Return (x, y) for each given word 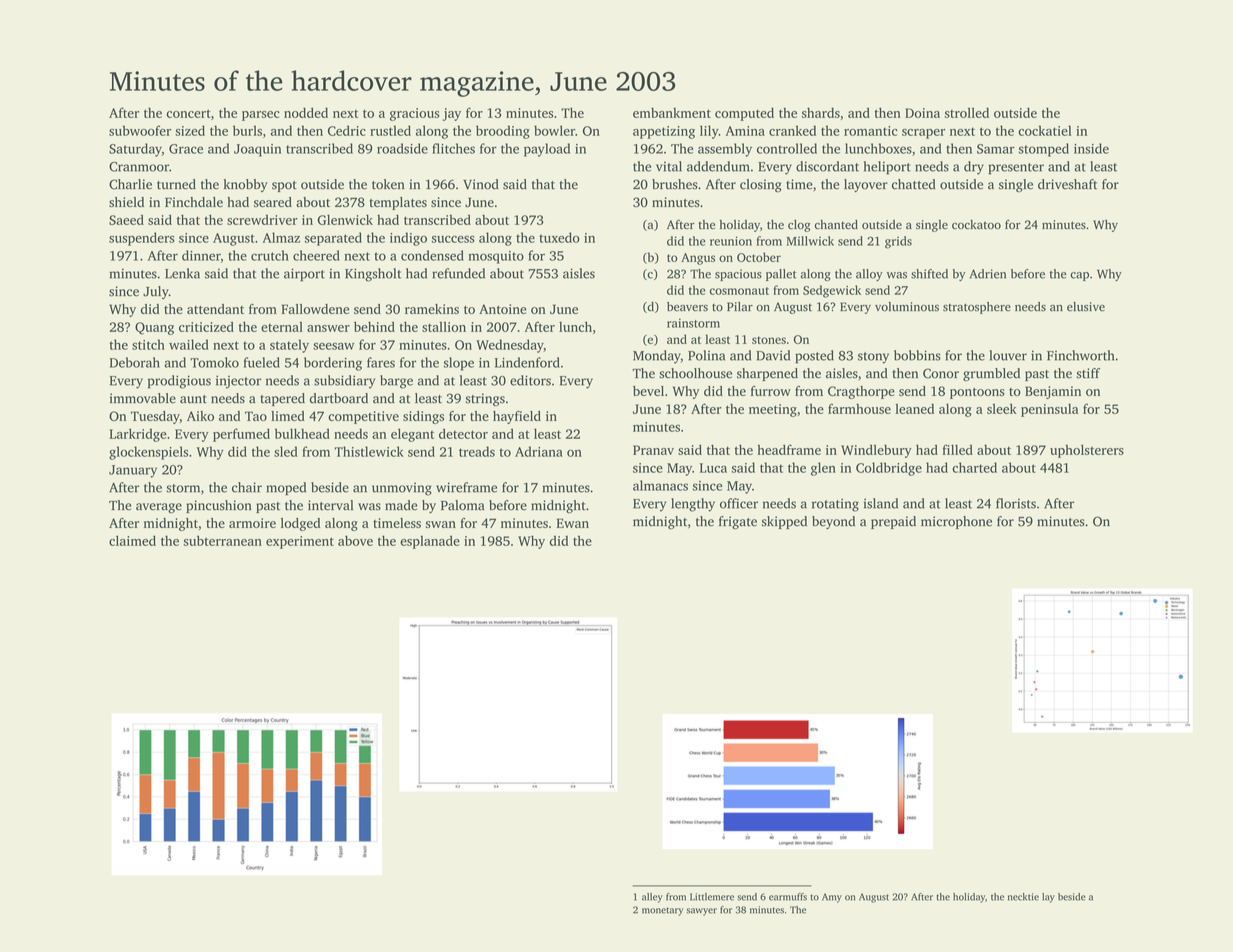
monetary (662, 911)
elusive (1086, 307)
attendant (215, 309)
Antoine (503, 309)
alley (652, 898)
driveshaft (1067, 184)
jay (452, 114)
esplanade (430, 542)
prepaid (893, 522)
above (355, 540)
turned (176, 184)
